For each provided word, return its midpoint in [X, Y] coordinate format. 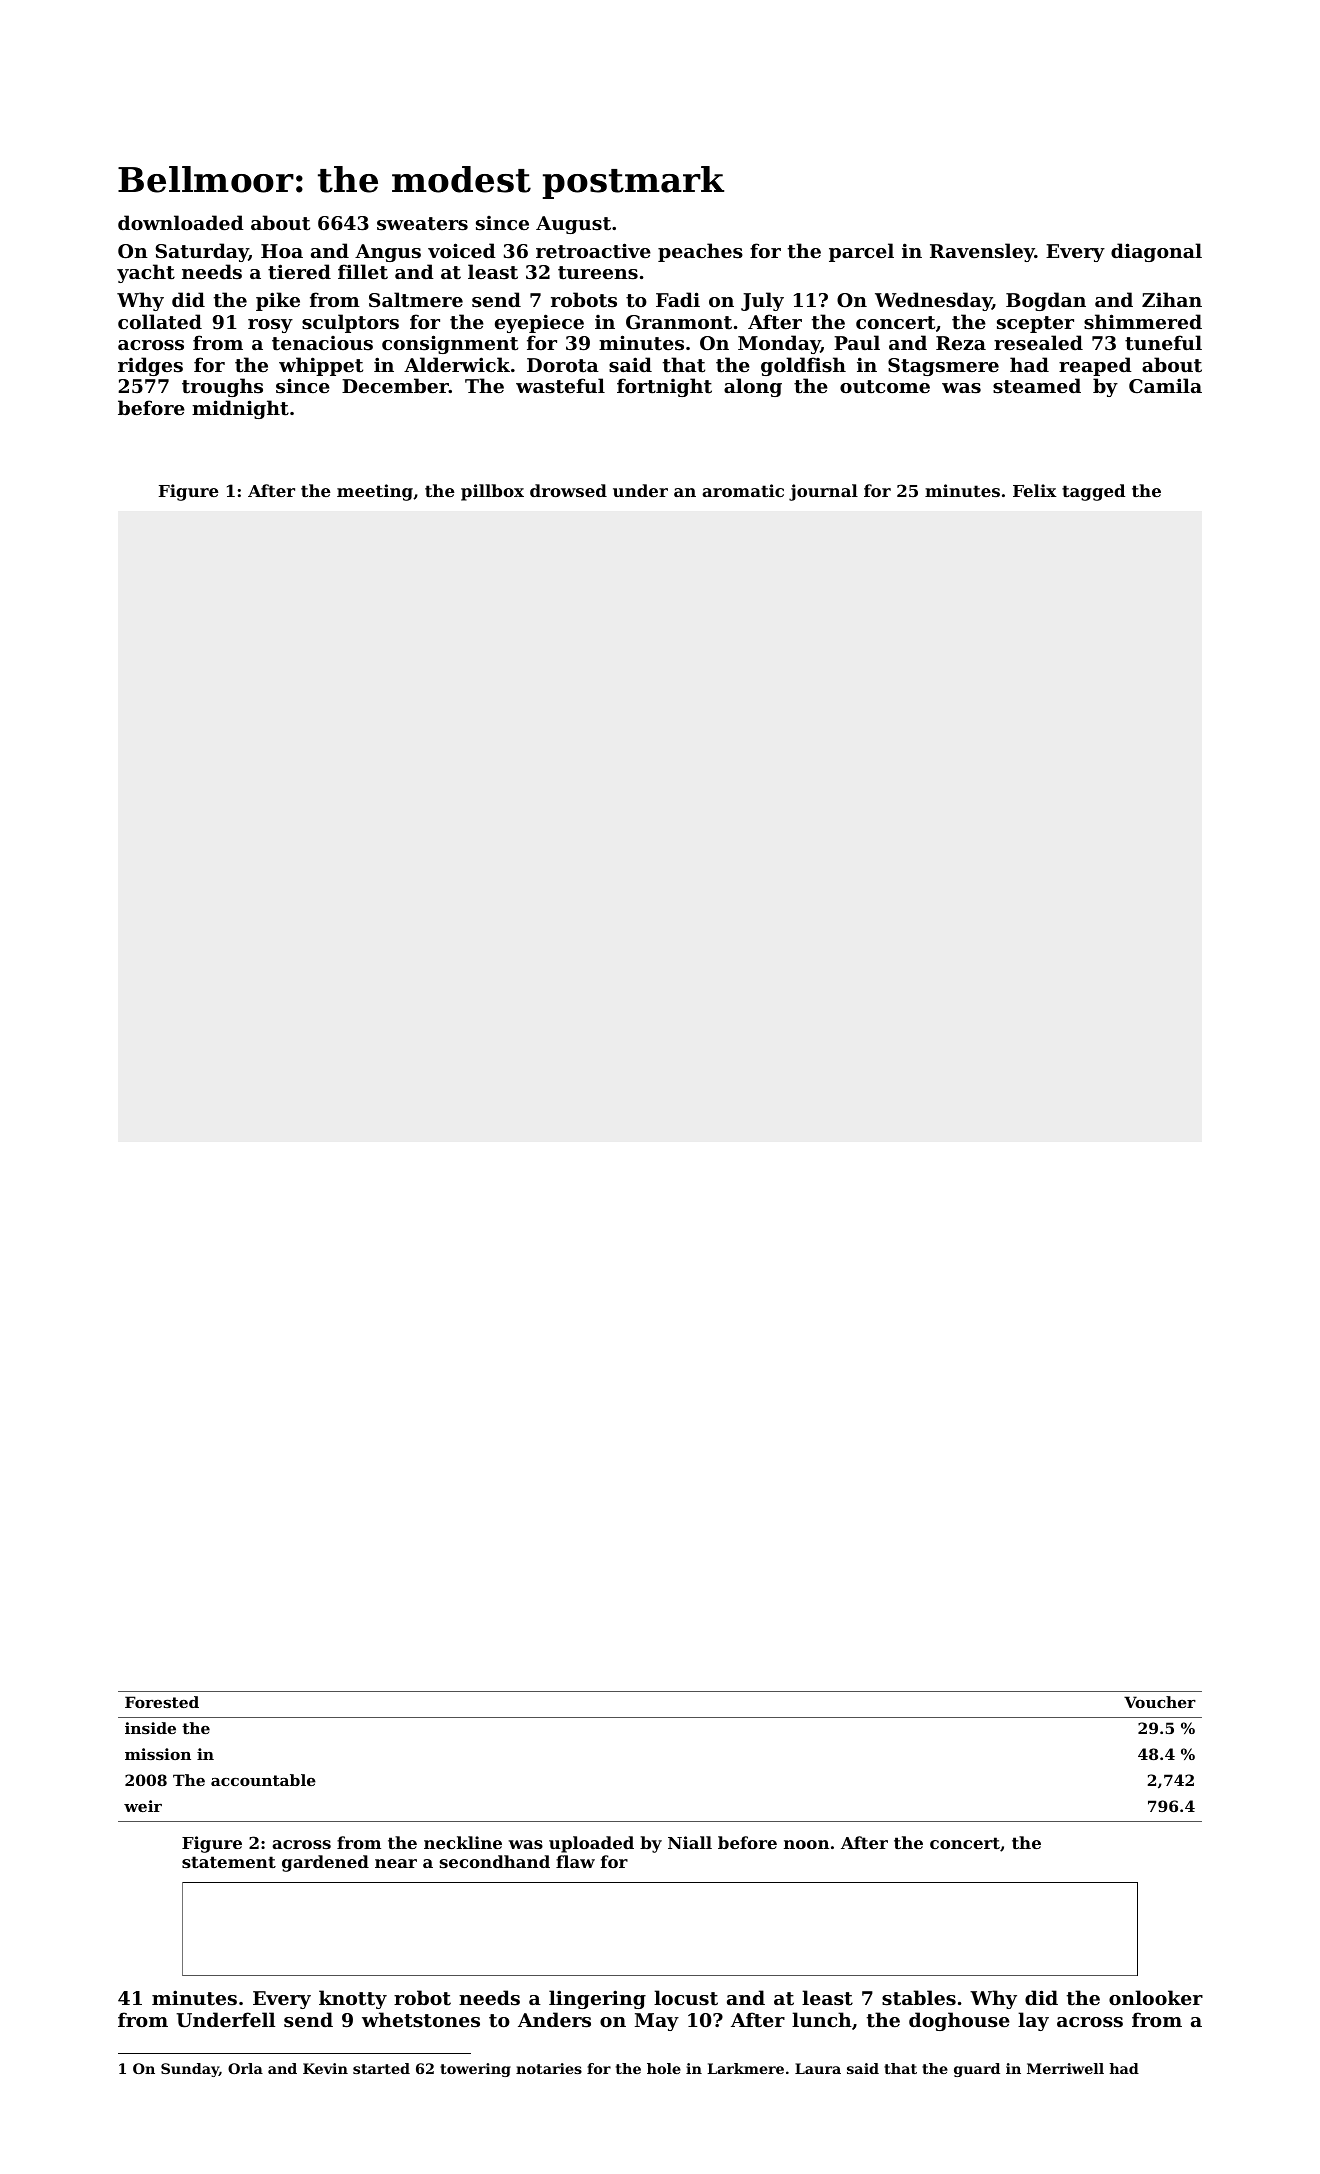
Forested [162, 1702]
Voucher [1160, 1702]
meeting [375, 492]
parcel [861, 252]
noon [806, 1844]
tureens [598, 272]
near [396, 1863]
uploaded [591, 1844]
